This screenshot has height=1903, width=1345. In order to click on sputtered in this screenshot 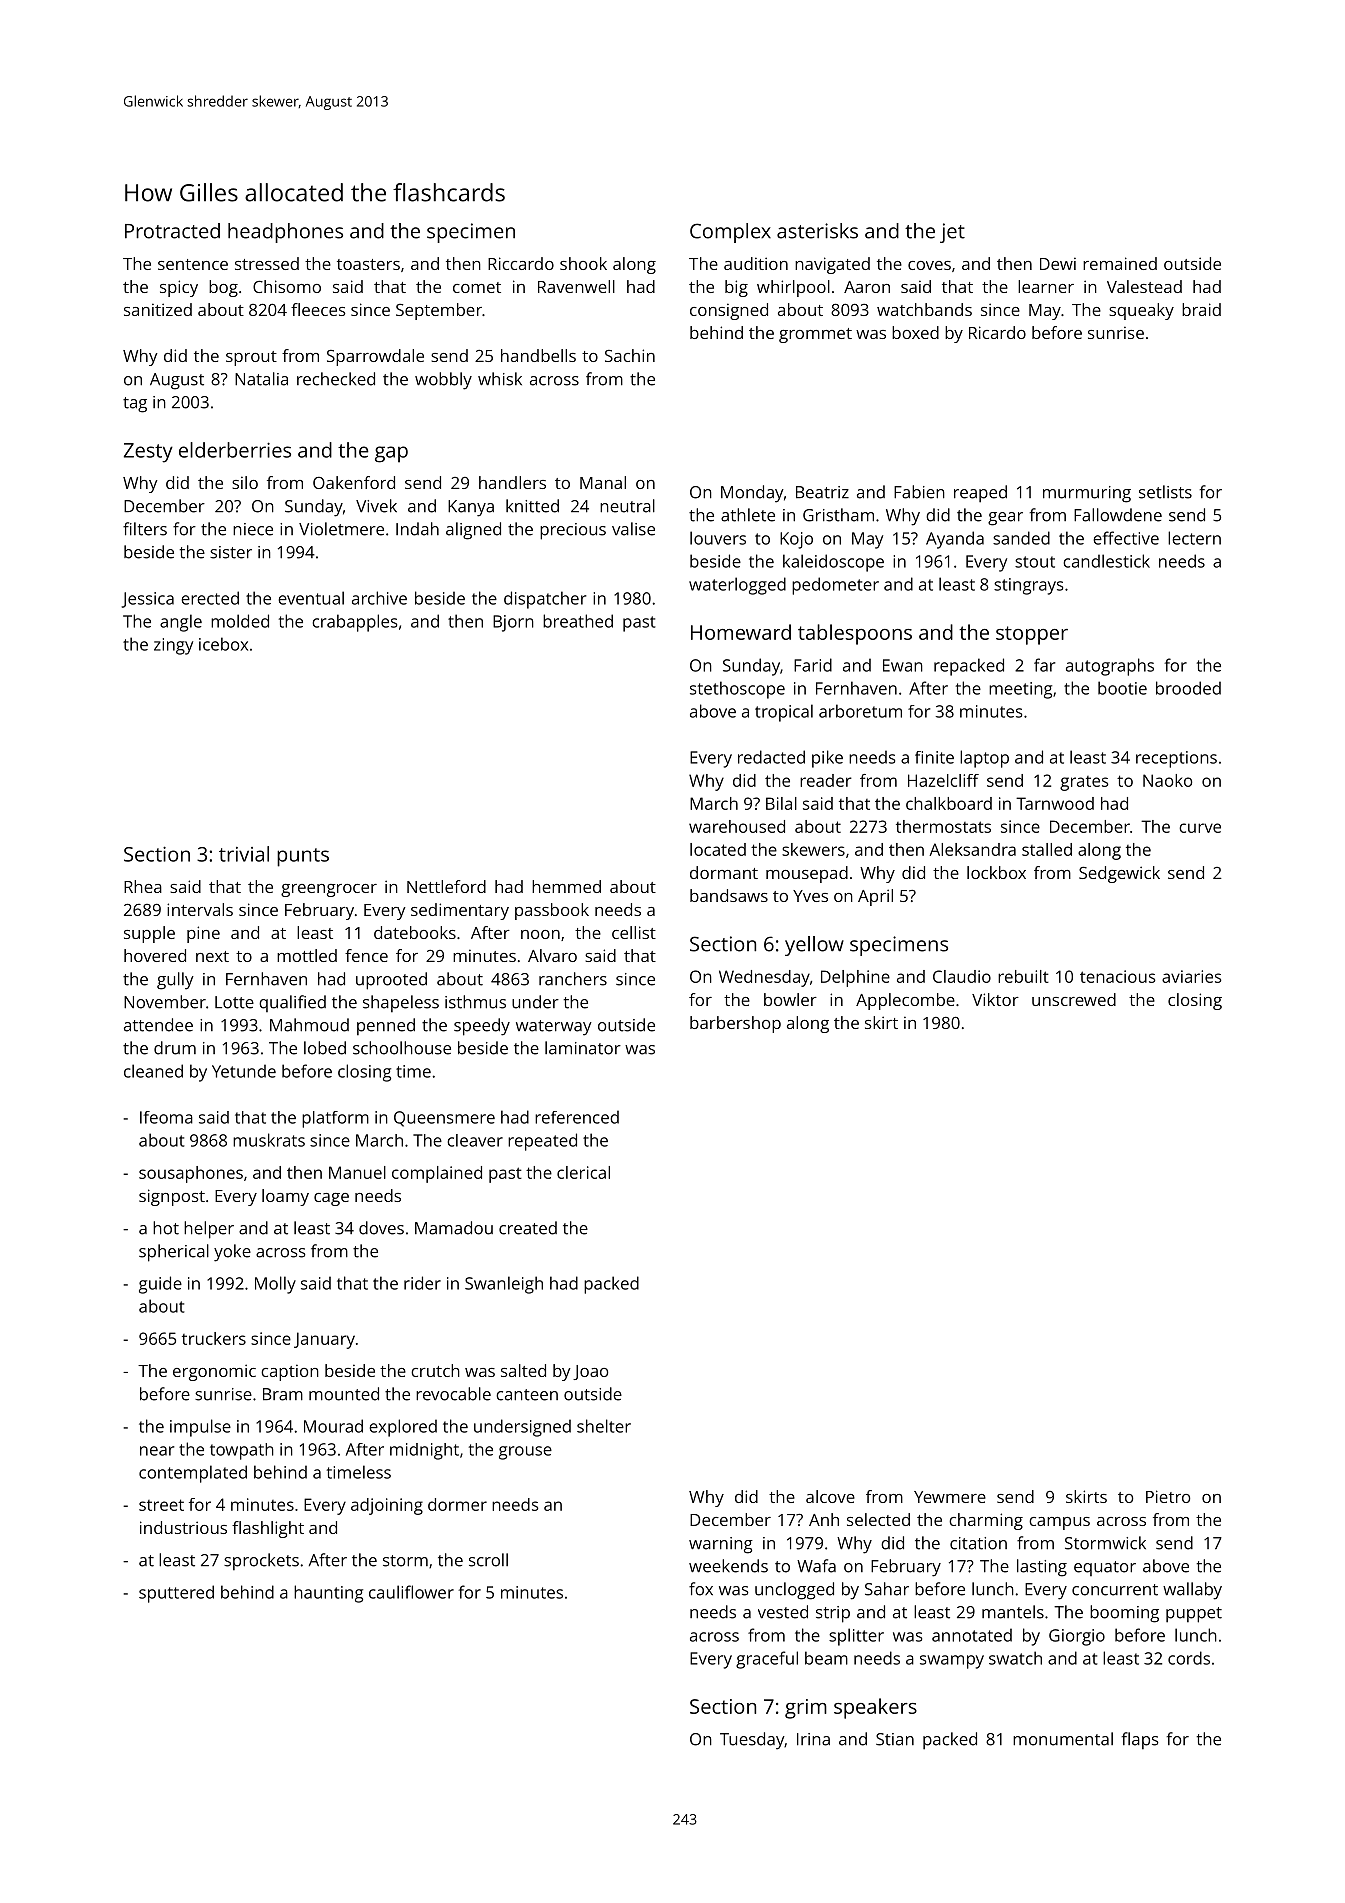, I will do `click(176, 1594)`.
